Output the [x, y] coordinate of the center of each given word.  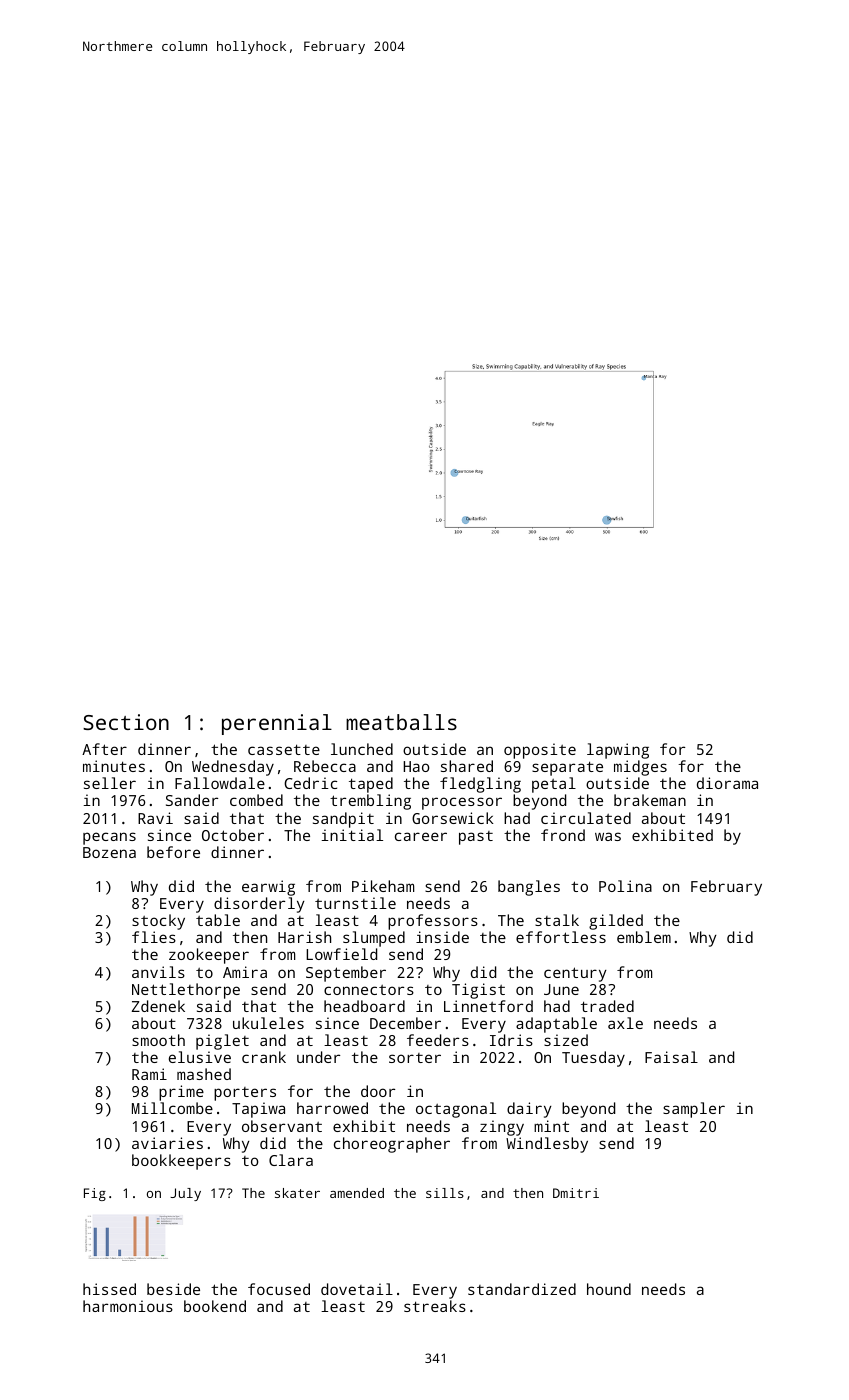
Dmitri [576, 1193]
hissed [109, 1289]
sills [445, 1193]
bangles [529, 888]
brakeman [650, 800]
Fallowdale [220, 783]
